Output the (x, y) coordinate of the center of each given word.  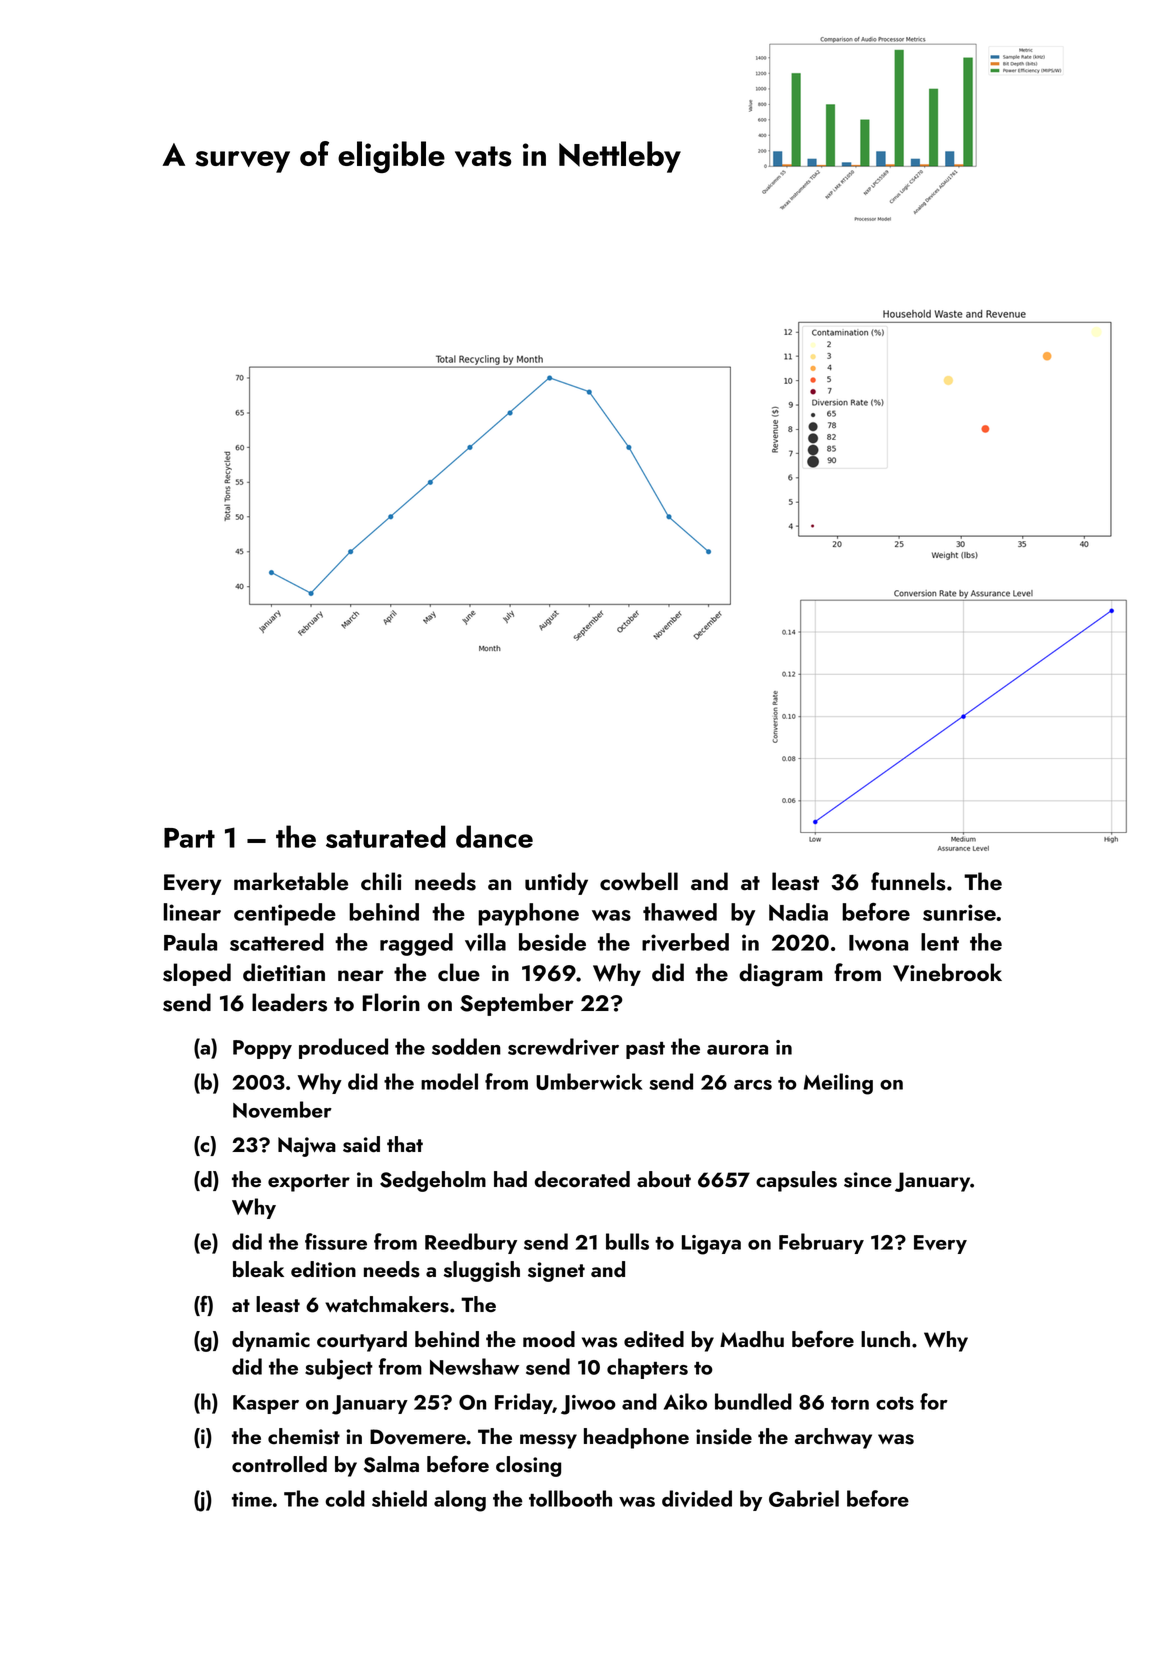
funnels (908, 881)
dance (494, 836)
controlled (279, 1464)
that (405, 1144)
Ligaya (711, 1245)
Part (189, 838)
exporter (309, 1183)
